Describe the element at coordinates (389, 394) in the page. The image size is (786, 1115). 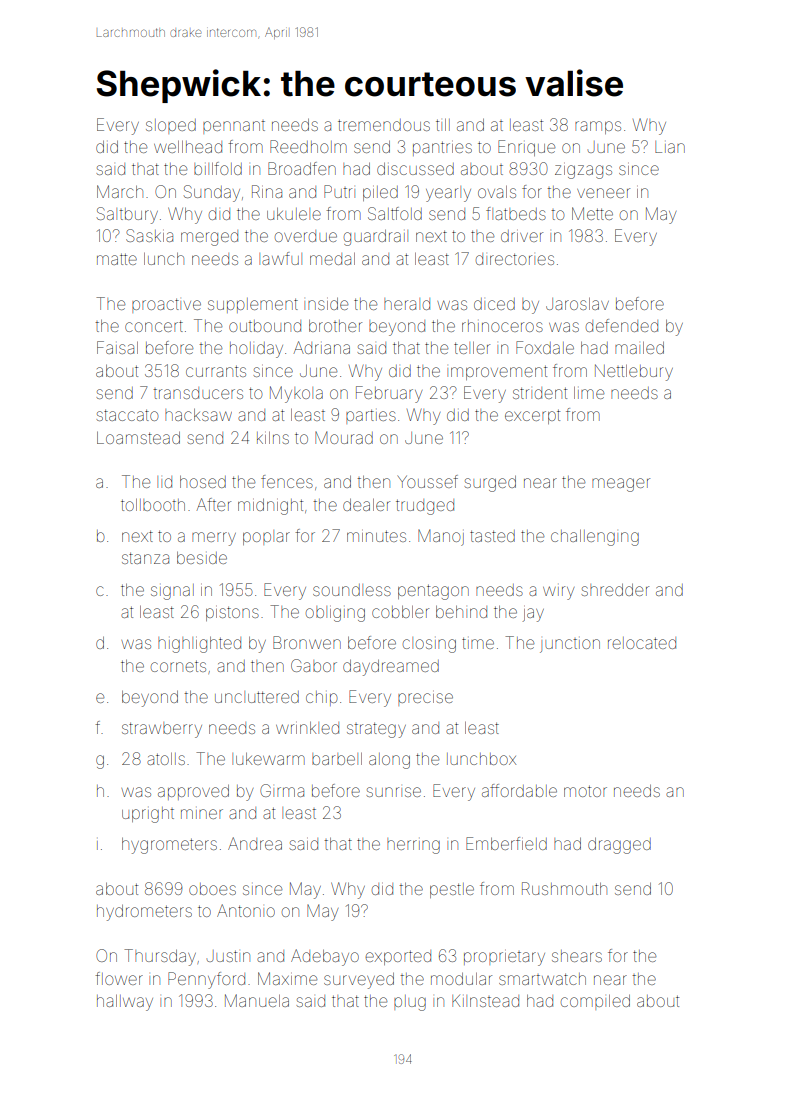
I see `February` at that location.
